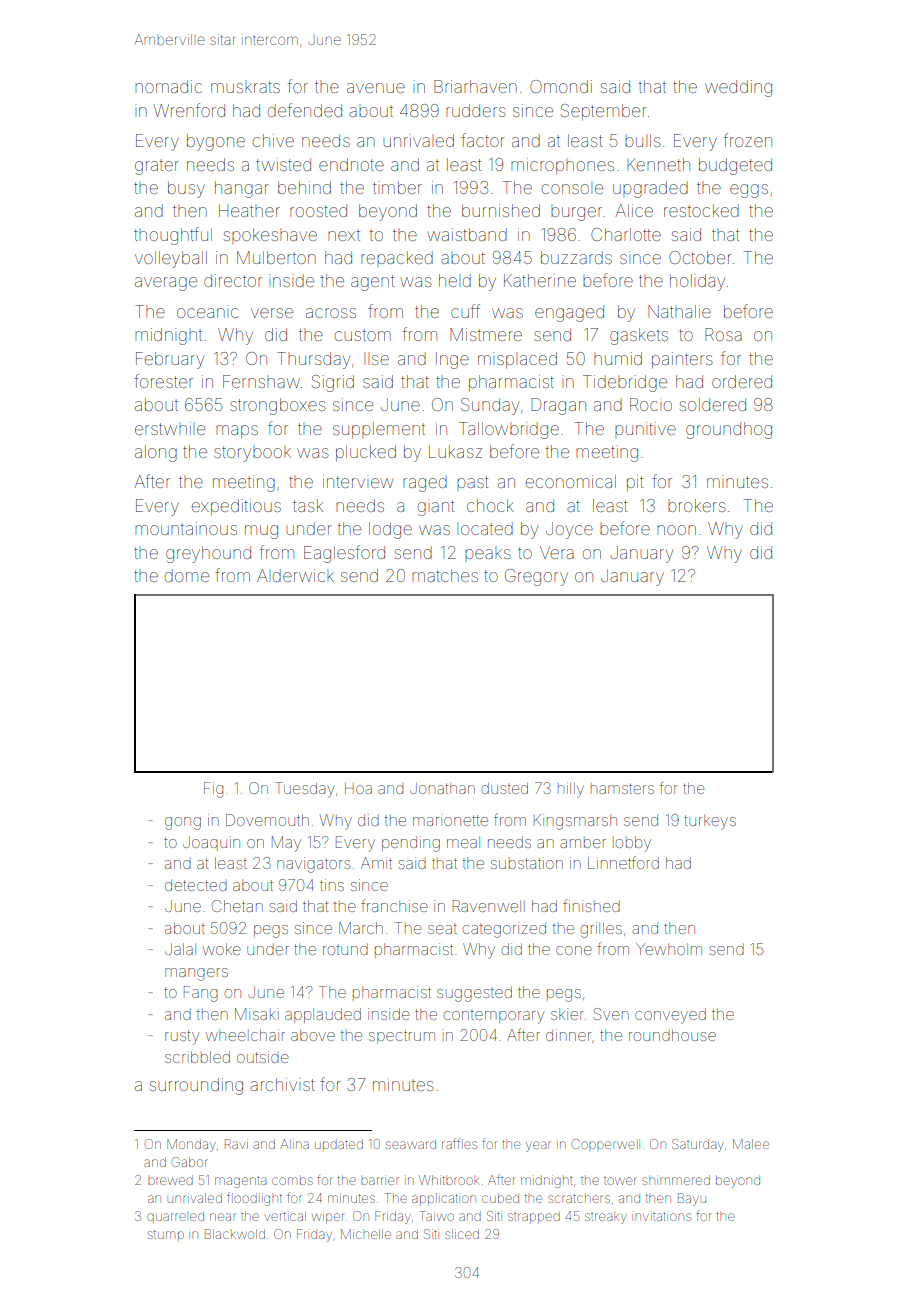 This screenshot has width=908, height=1316. What do you see at coordinates (173, 236) in the screenshot?
I see `thoughtful` at bounding box center [173, 236].
